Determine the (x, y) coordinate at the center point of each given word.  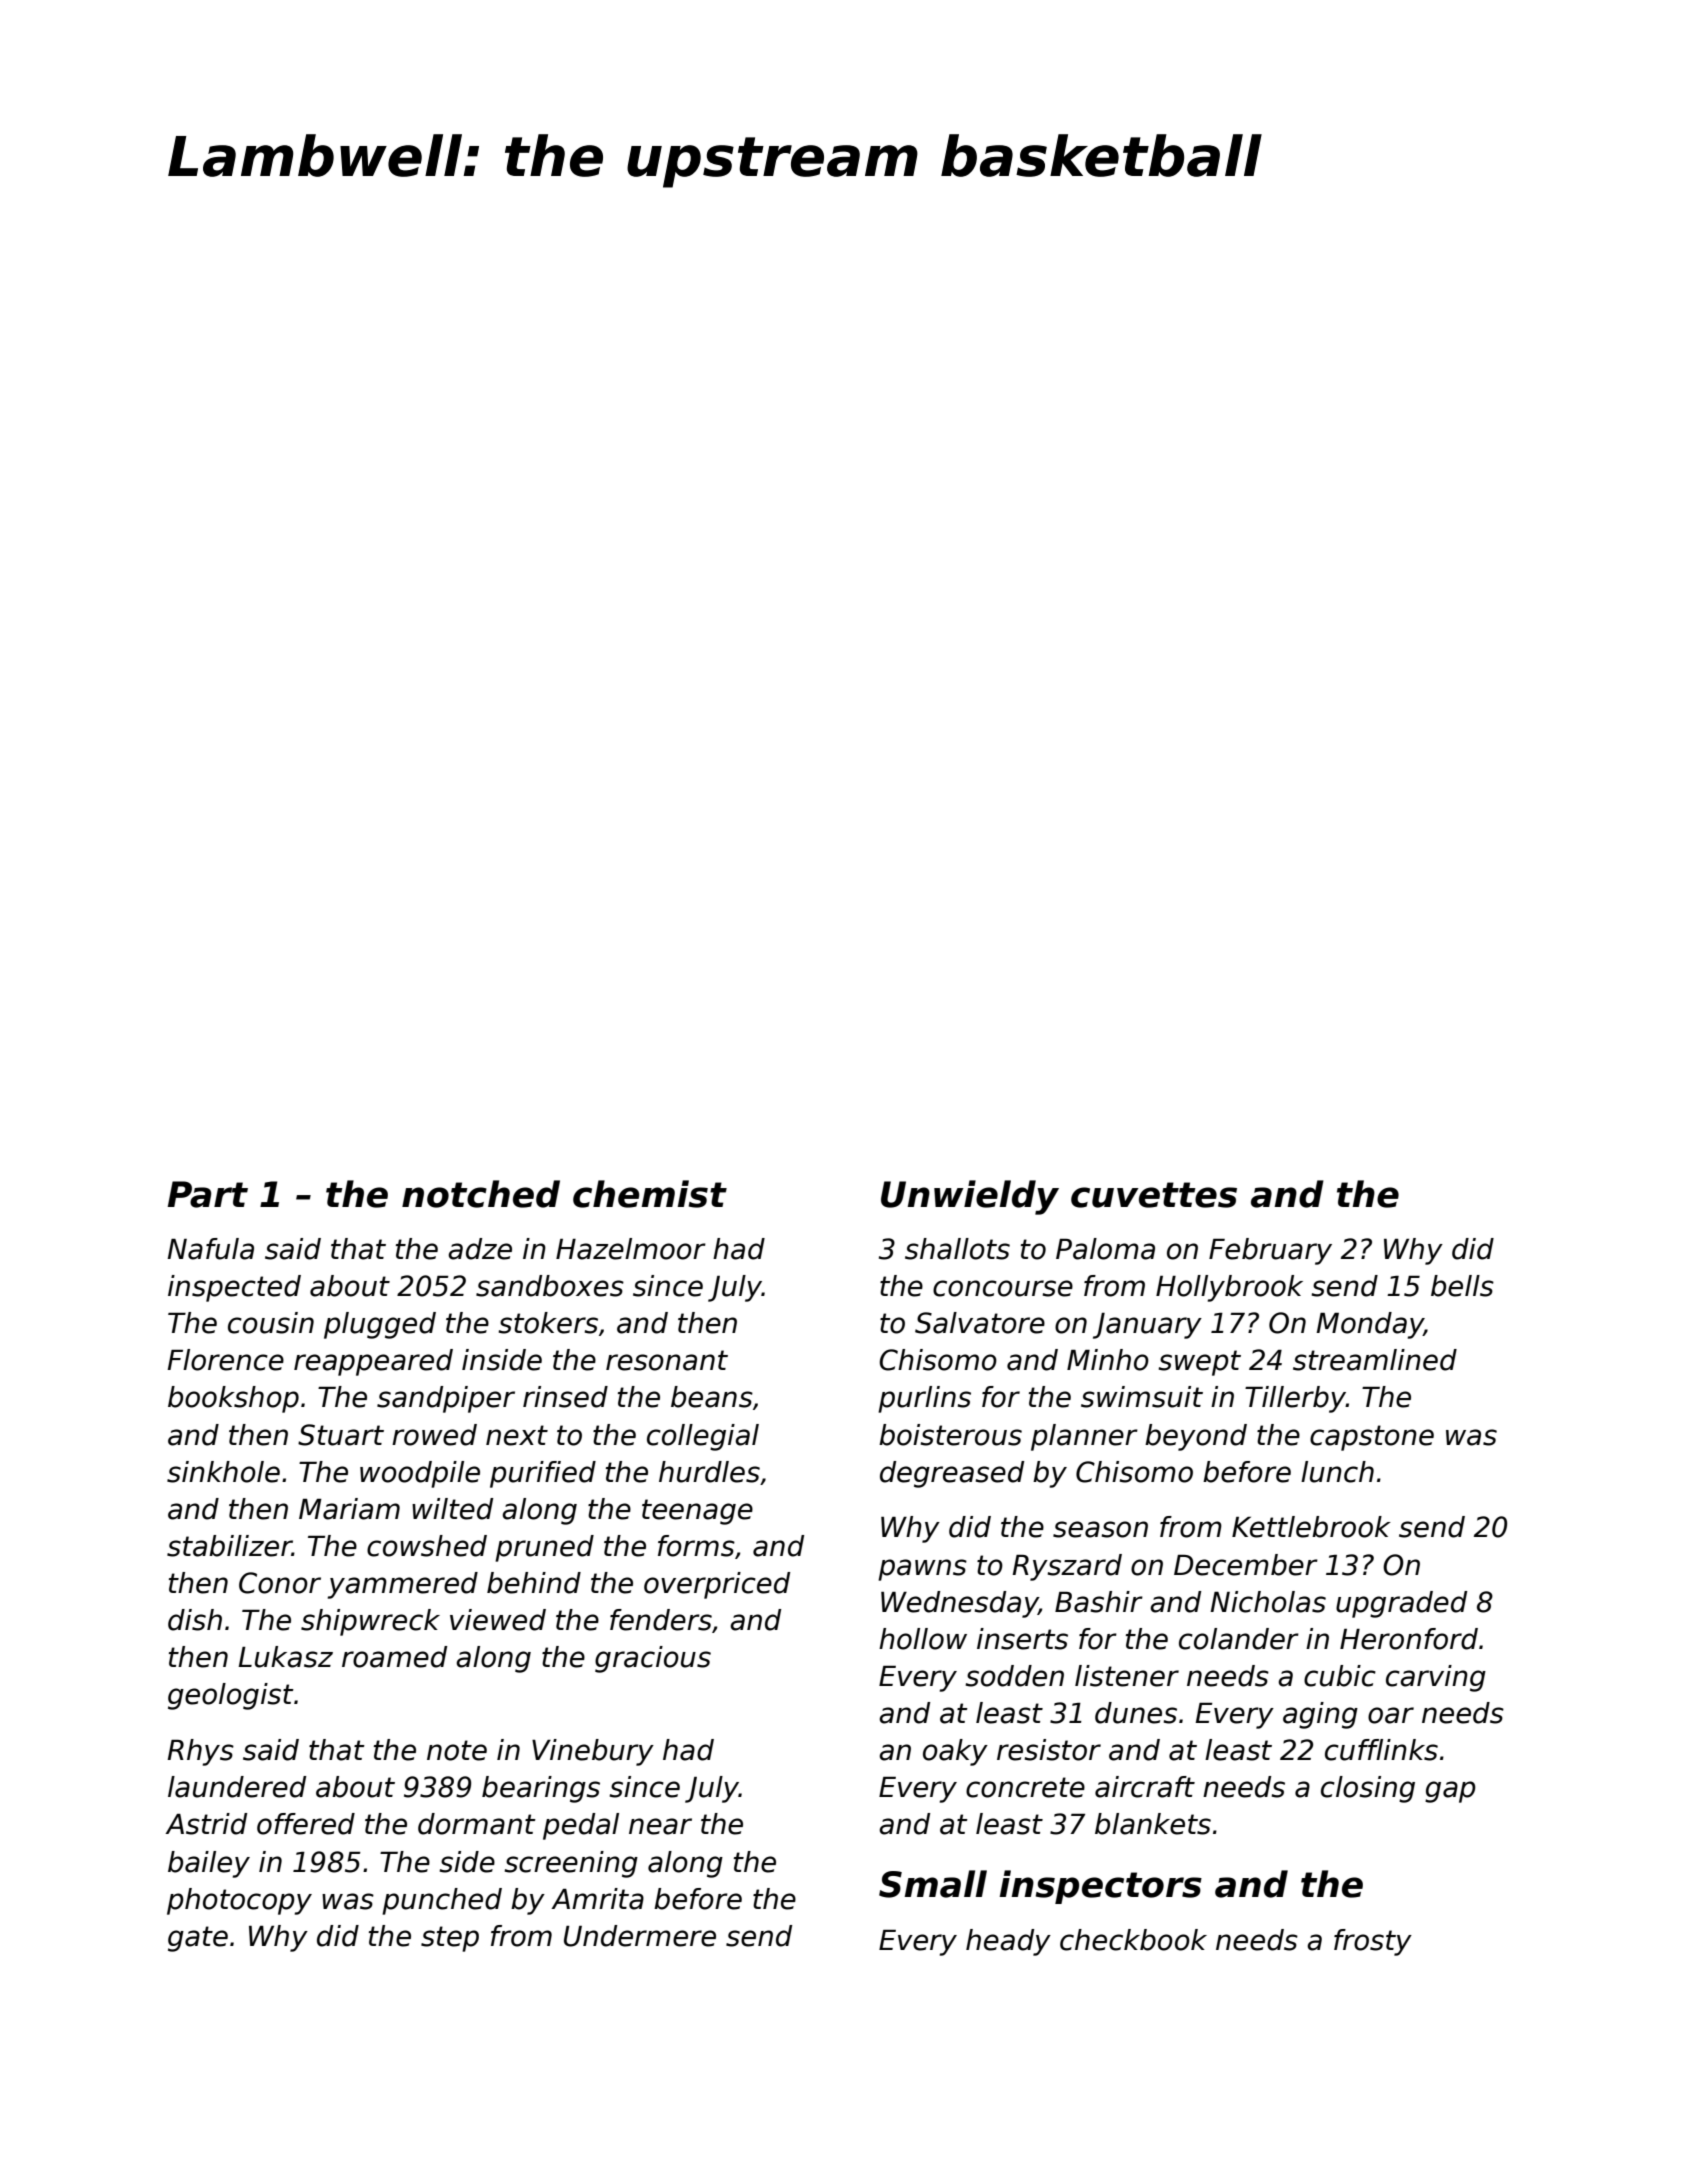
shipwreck (370, 1622)
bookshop (233, 1399)
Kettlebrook (1311, 1527)
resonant (667, 1360)
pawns (922, 1570)
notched (481, 1194)
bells (1462, 1286)
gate (198, 1939)
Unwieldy (970, 1197)
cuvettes (1154, 1195)
